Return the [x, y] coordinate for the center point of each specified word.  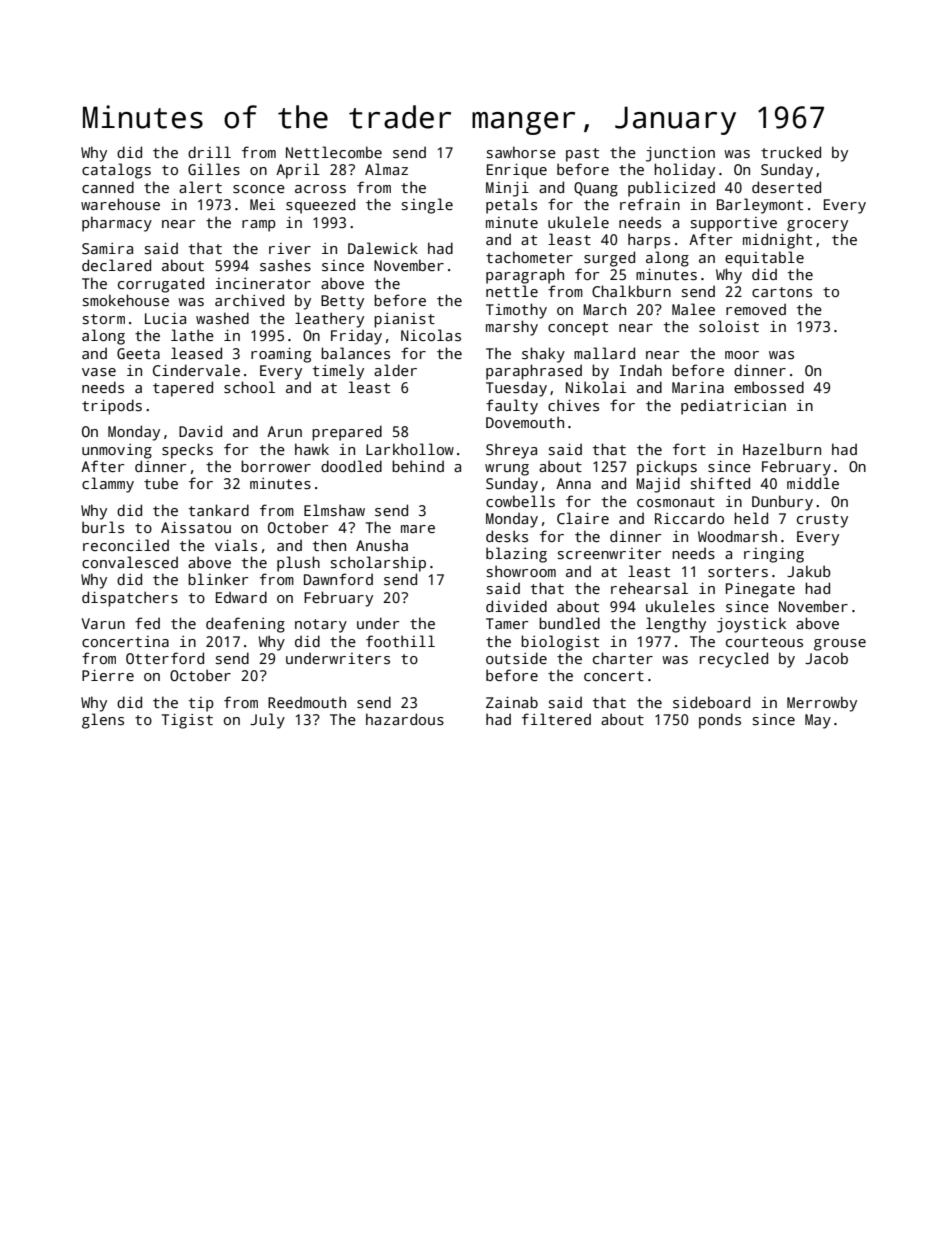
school [249, 387]
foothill [400, 641]
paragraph [525, 276]
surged [609, 259]
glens [103, 721]
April [298, 171]
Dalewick [383, 248]
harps [649, 241]
